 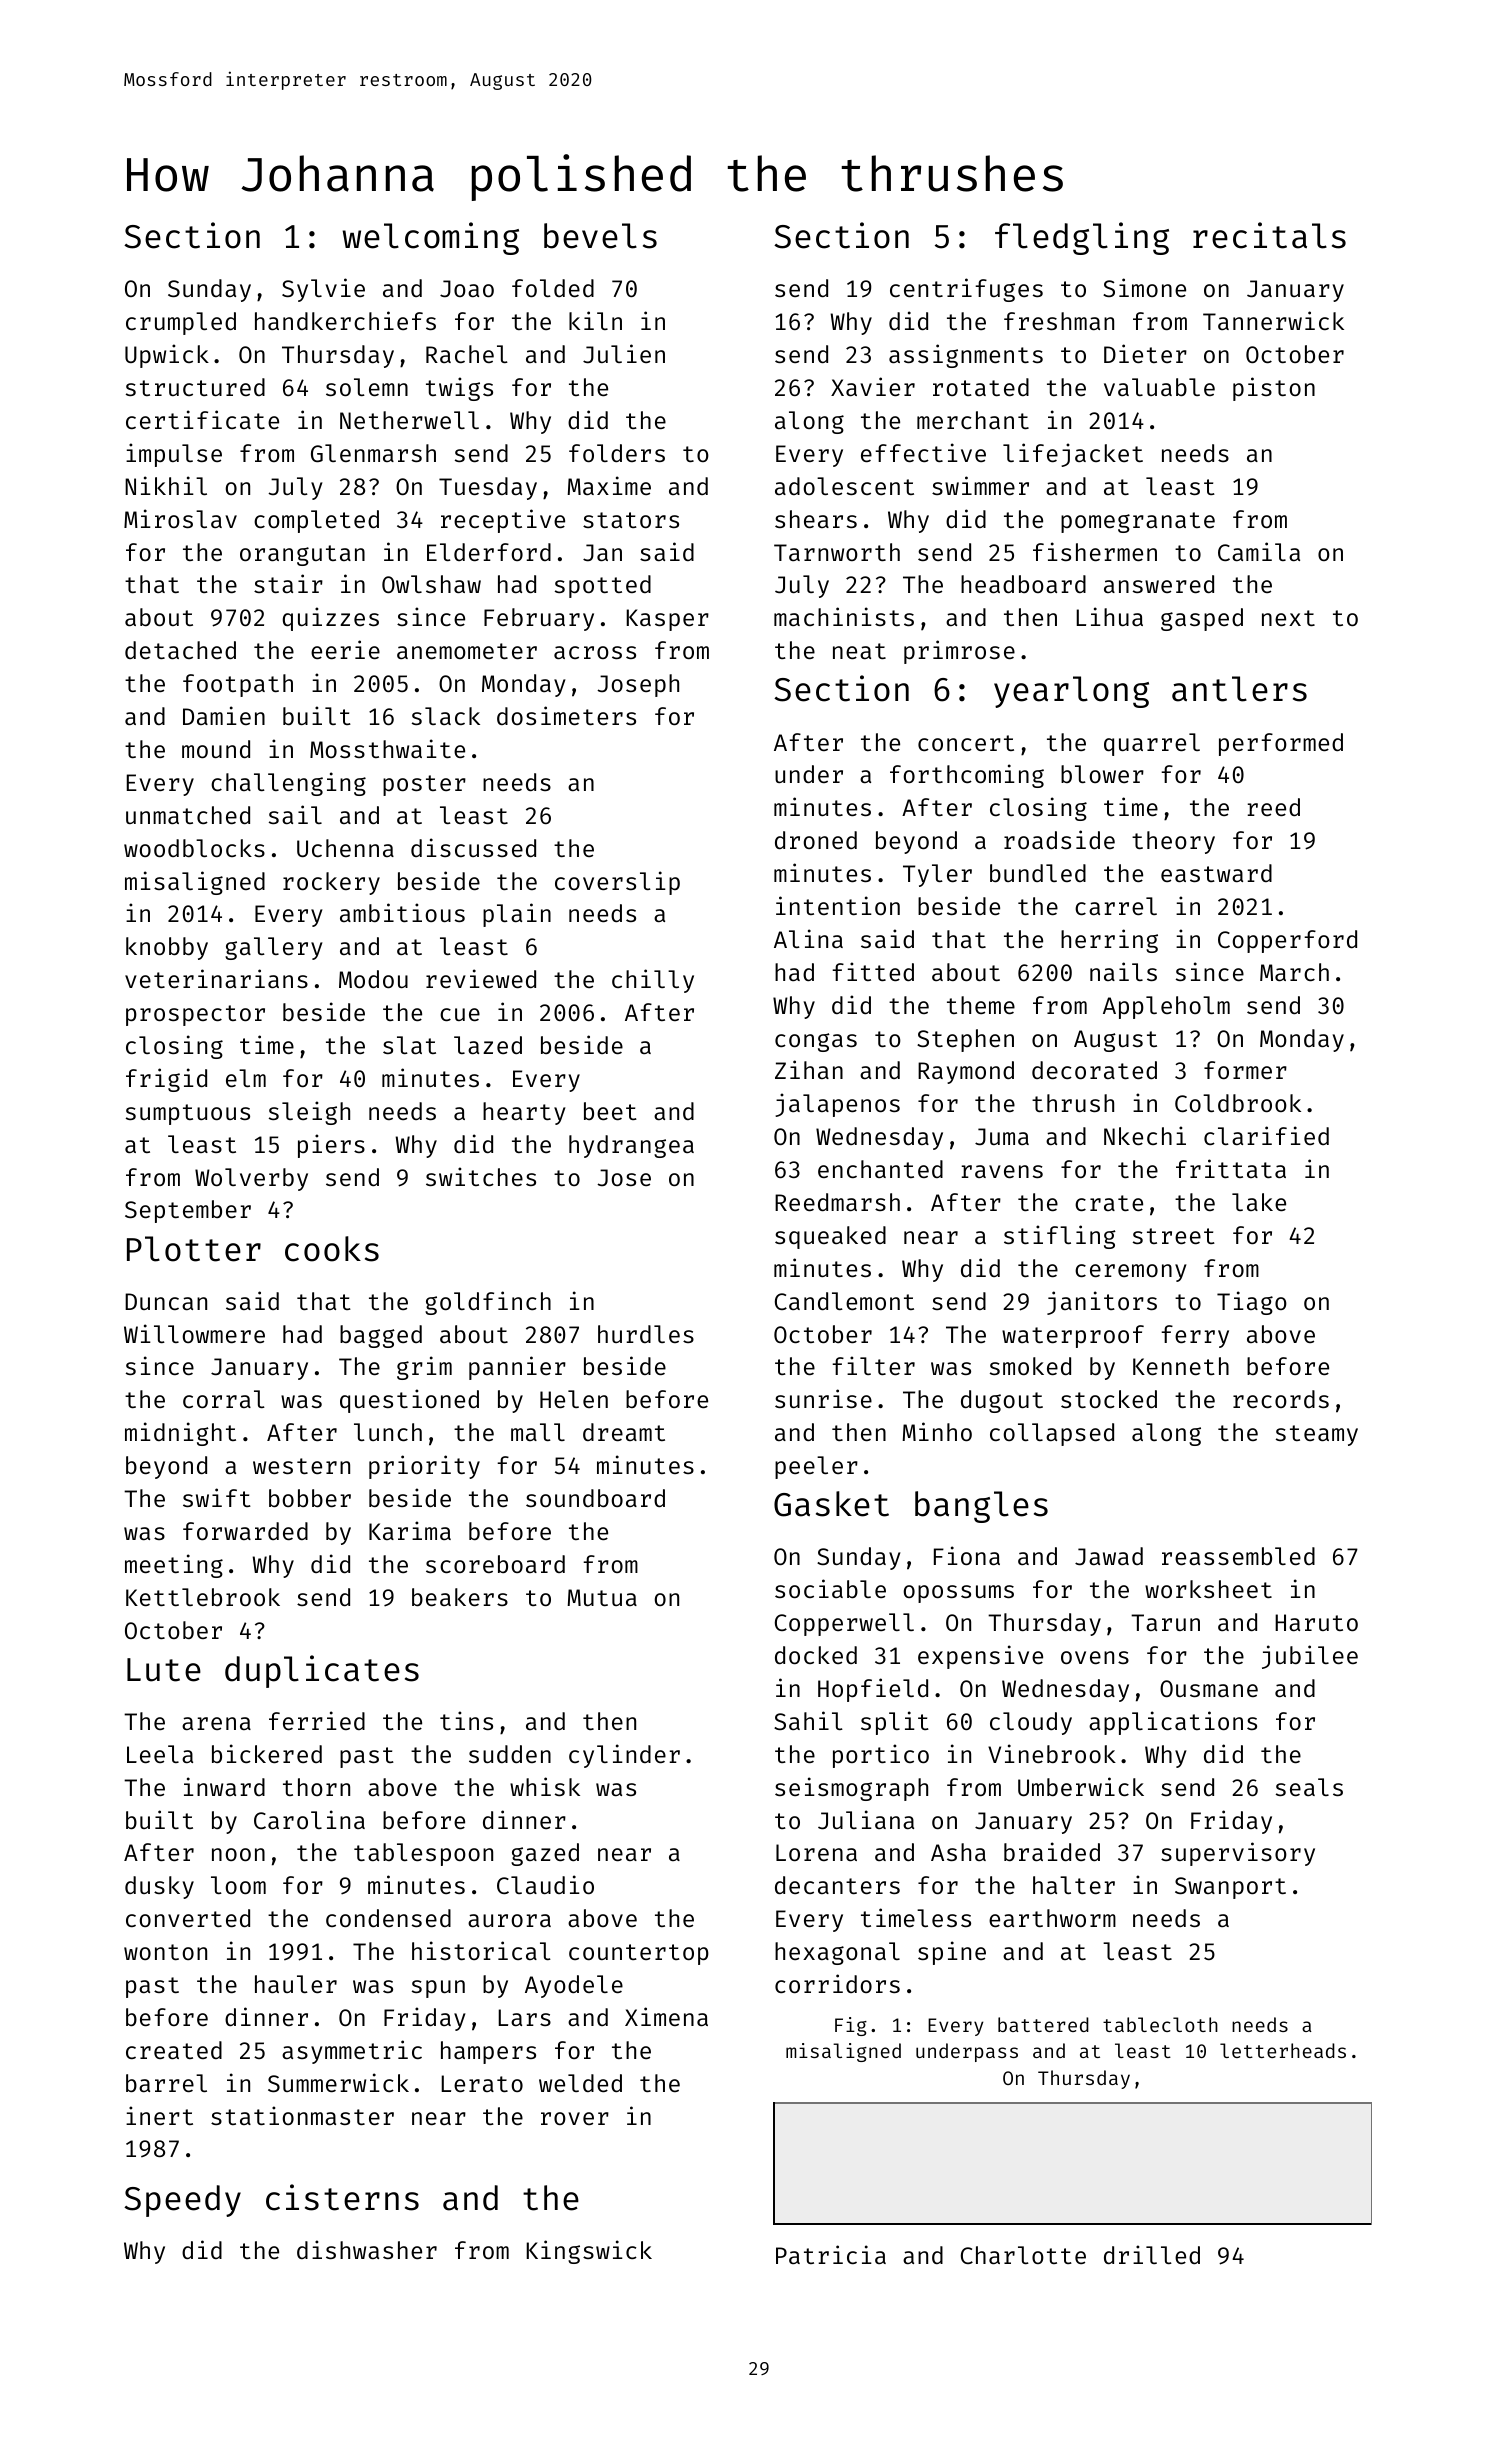 I want to click on dishwasher, so click(x=367, y=2249).
